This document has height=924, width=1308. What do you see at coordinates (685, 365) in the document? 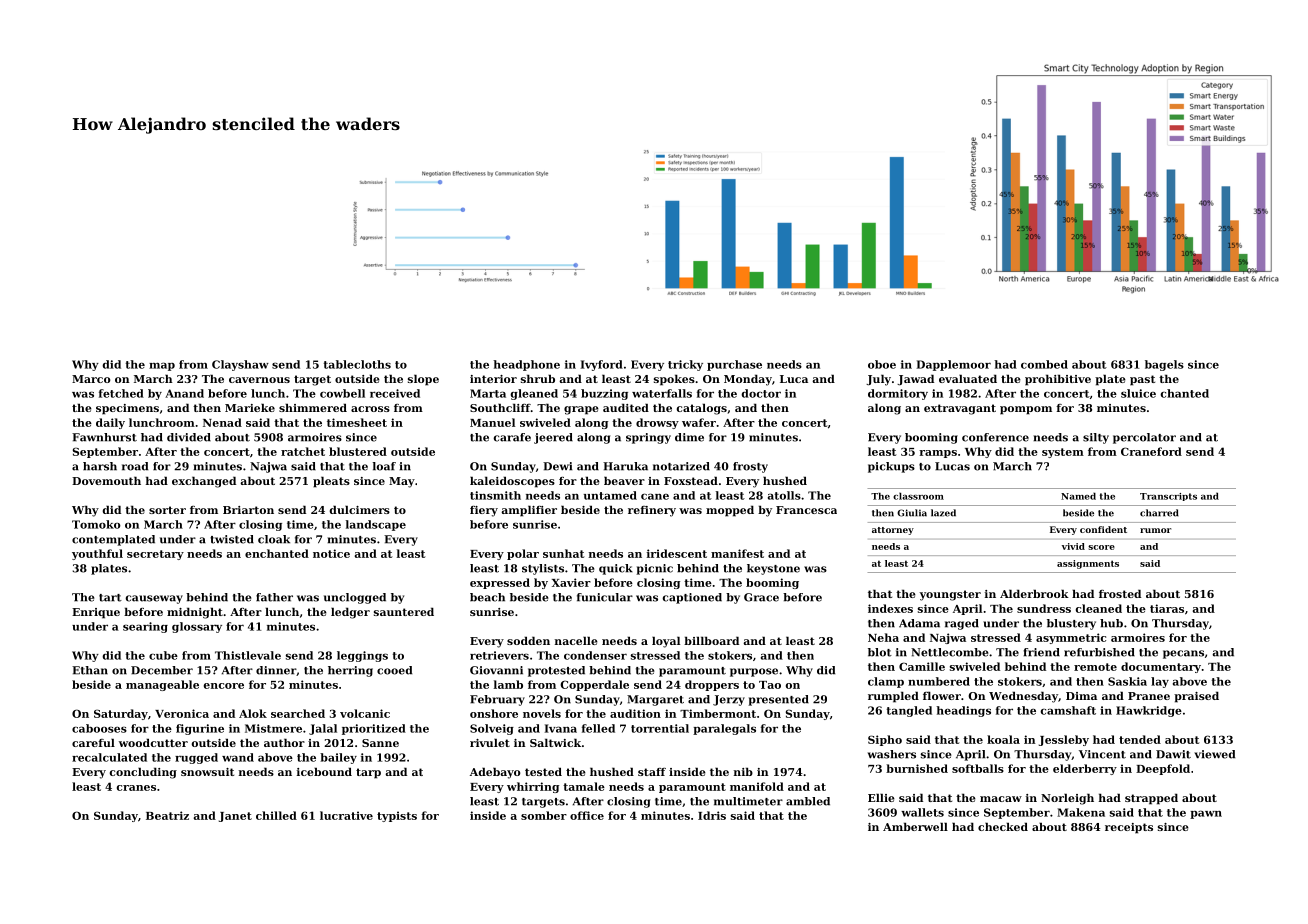
I see `tricky` at bounding box center [685, 365].
